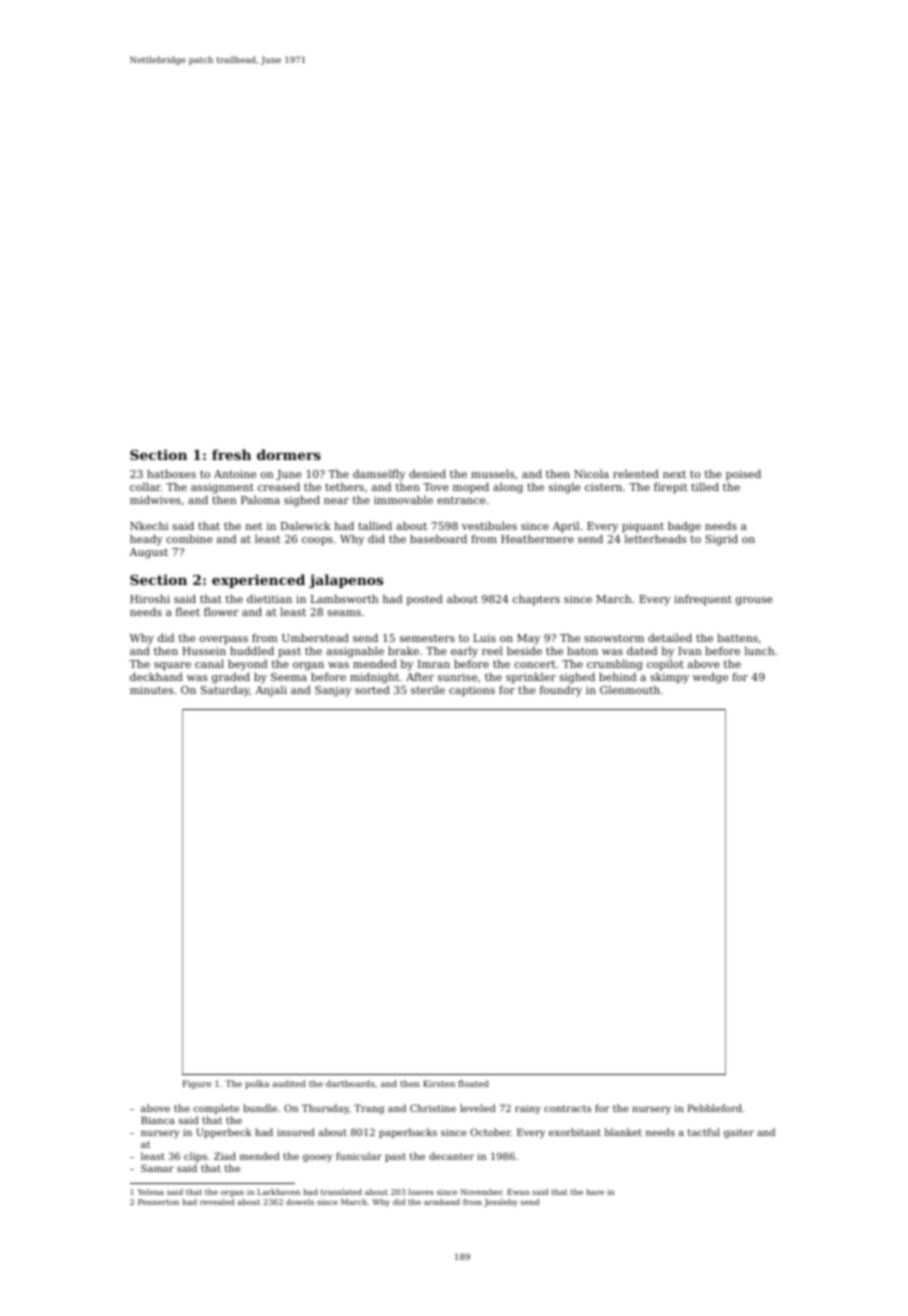 The image size is (908, 1316). I want to click on polka, so click(257, 1084).
